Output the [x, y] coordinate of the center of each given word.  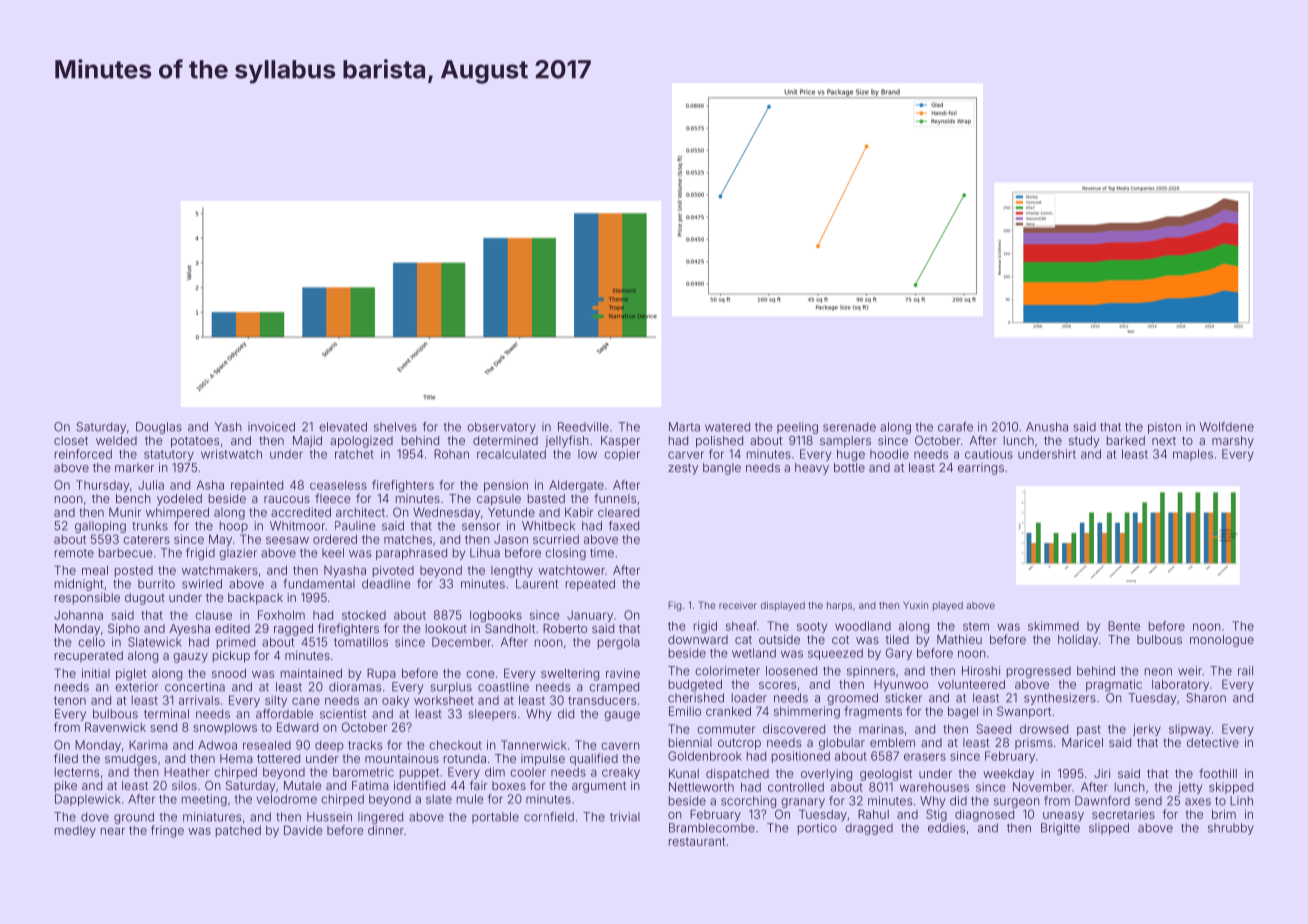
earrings [981, 469]
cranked [728, 711]
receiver [738, 606]
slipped [1109, 829]
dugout [145, 599]
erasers [925, 757]
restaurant [697, 841]
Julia [151, 485]
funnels [615, 498]
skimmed [1053, 626]
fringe [167, 831]
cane [306, 701]
